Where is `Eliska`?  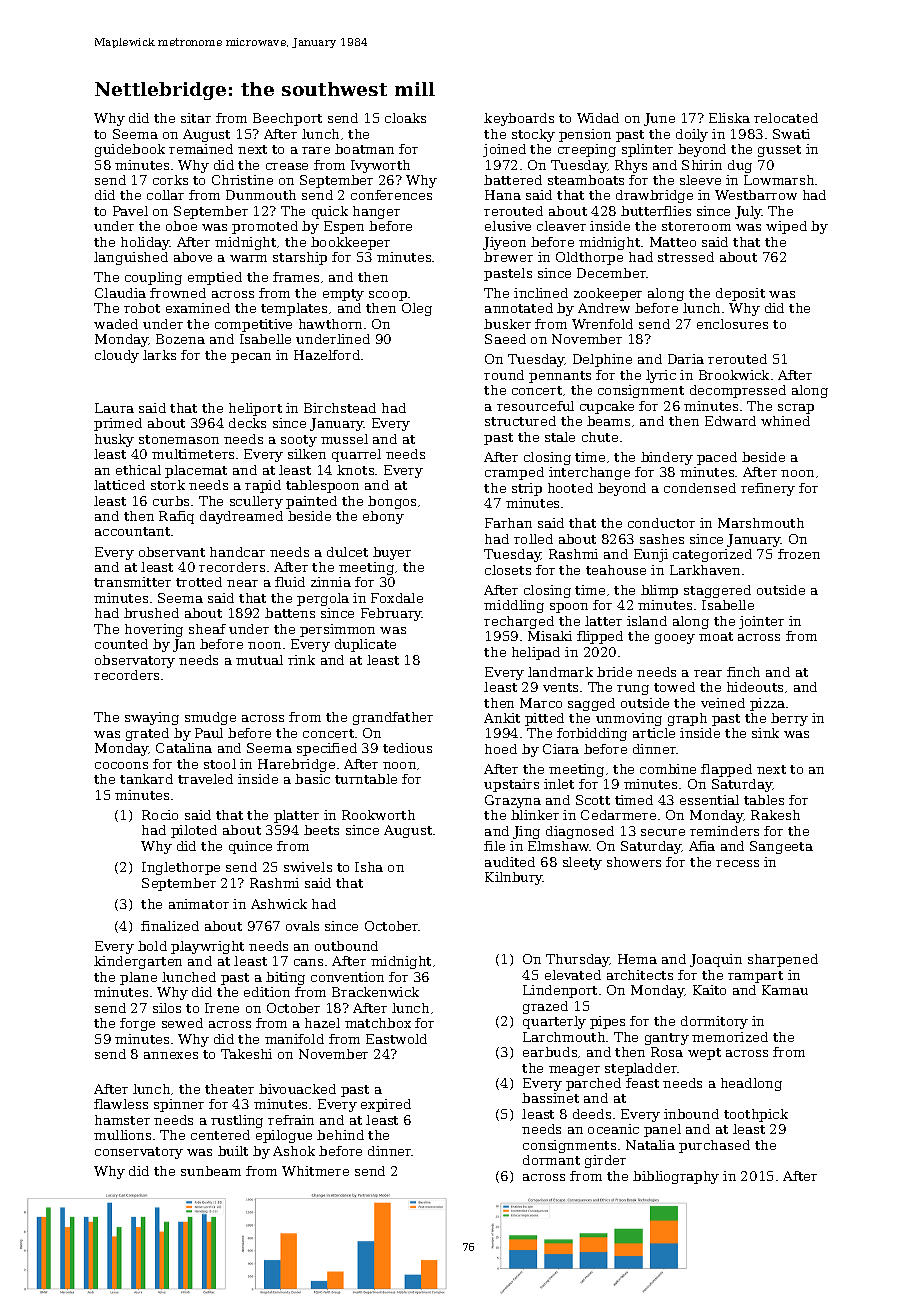 Eliska is located at coordinates (729, 118).
